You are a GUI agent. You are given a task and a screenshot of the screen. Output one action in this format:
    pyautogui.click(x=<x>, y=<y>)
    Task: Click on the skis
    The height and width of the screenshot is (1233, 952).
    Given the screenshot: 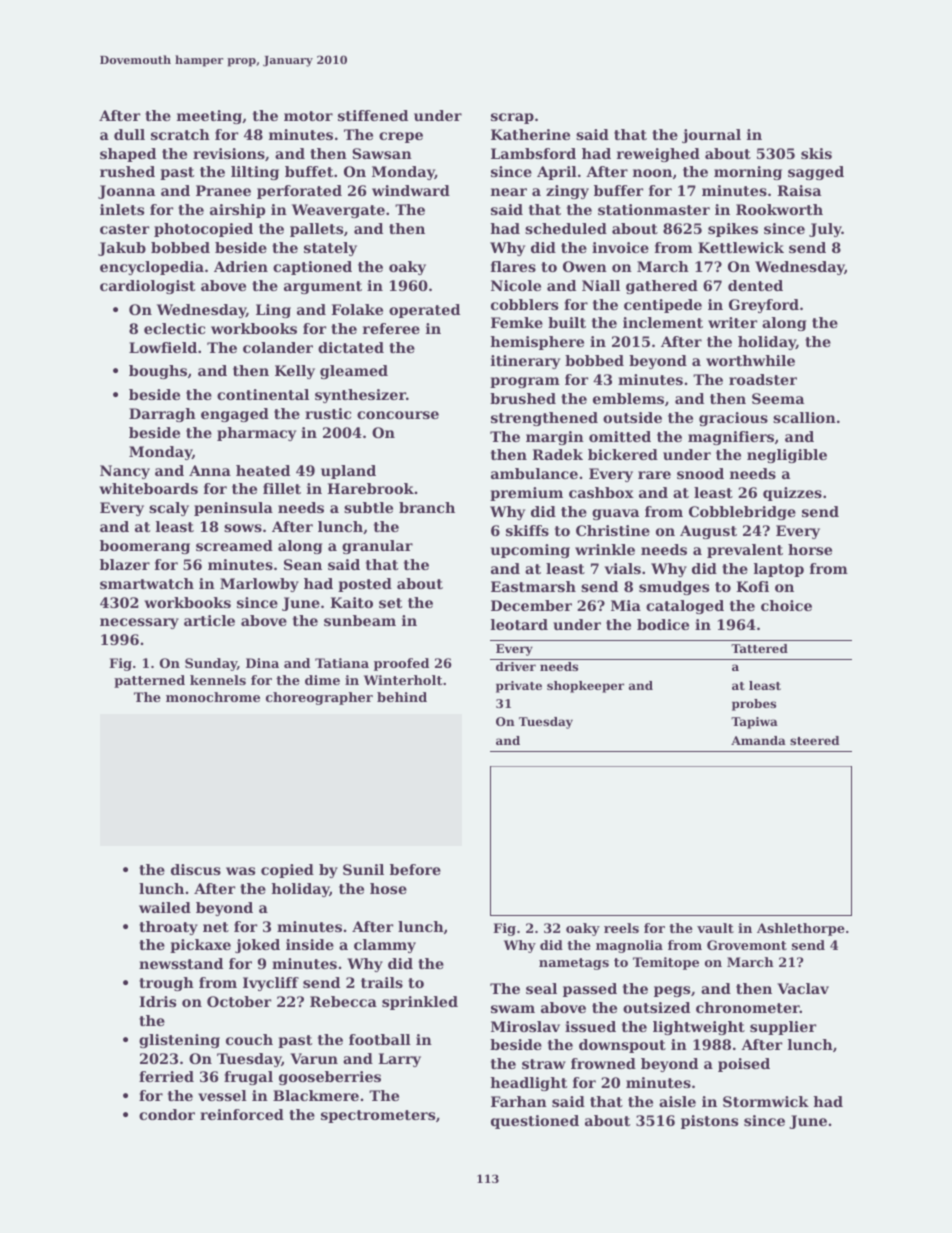 What is the action you would take?
    pyautogui.click(x=816, y=153)
